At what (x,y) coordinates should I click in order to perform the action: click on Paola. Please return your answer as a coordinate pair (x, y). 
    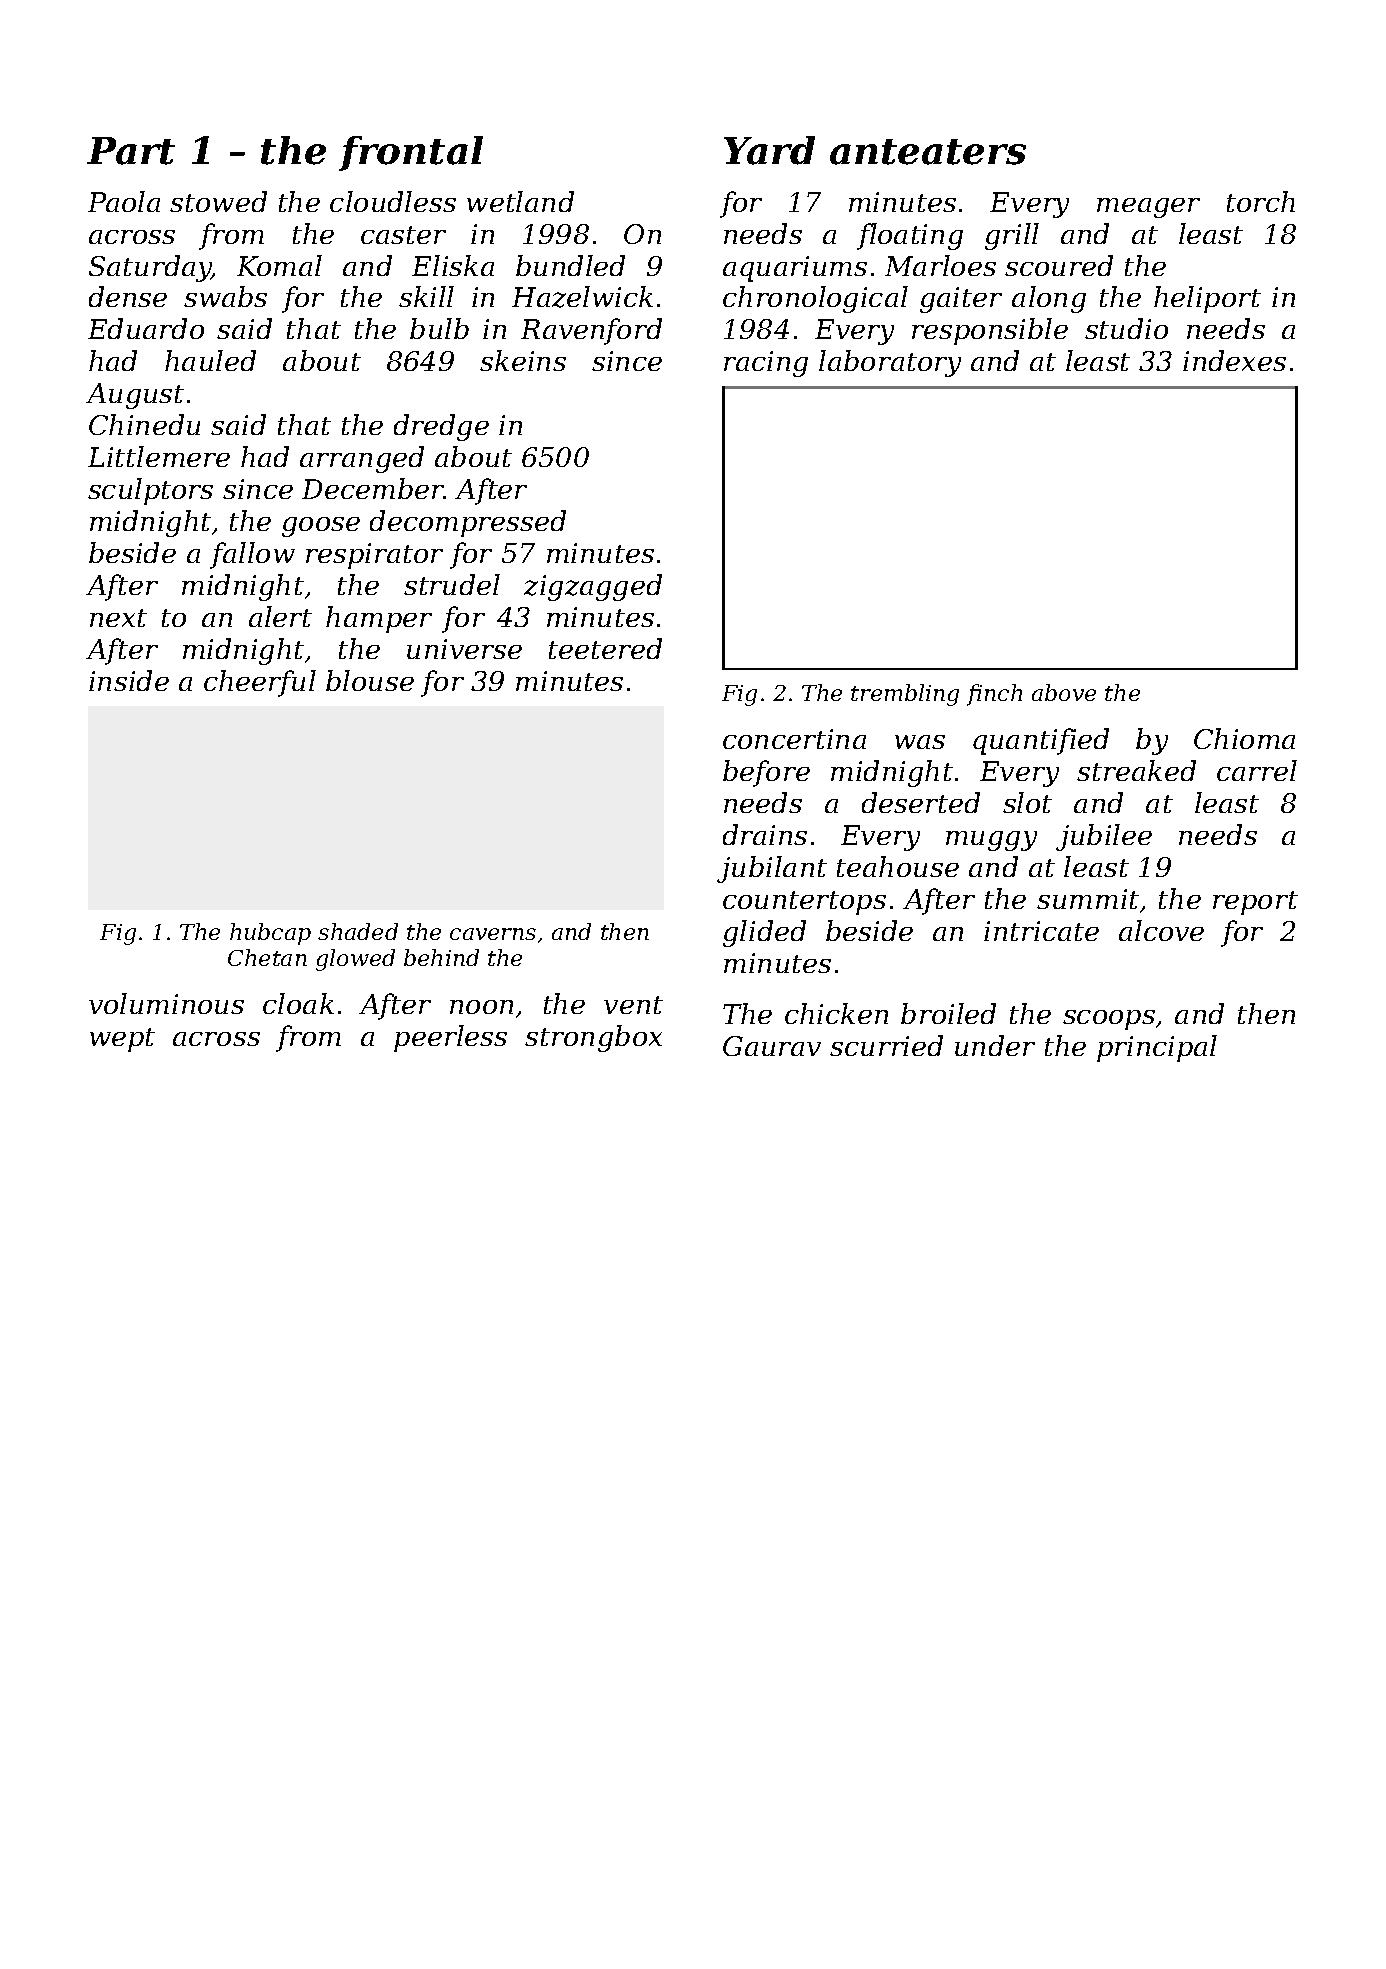
    Looking at the image, I should click on (124, 201).
